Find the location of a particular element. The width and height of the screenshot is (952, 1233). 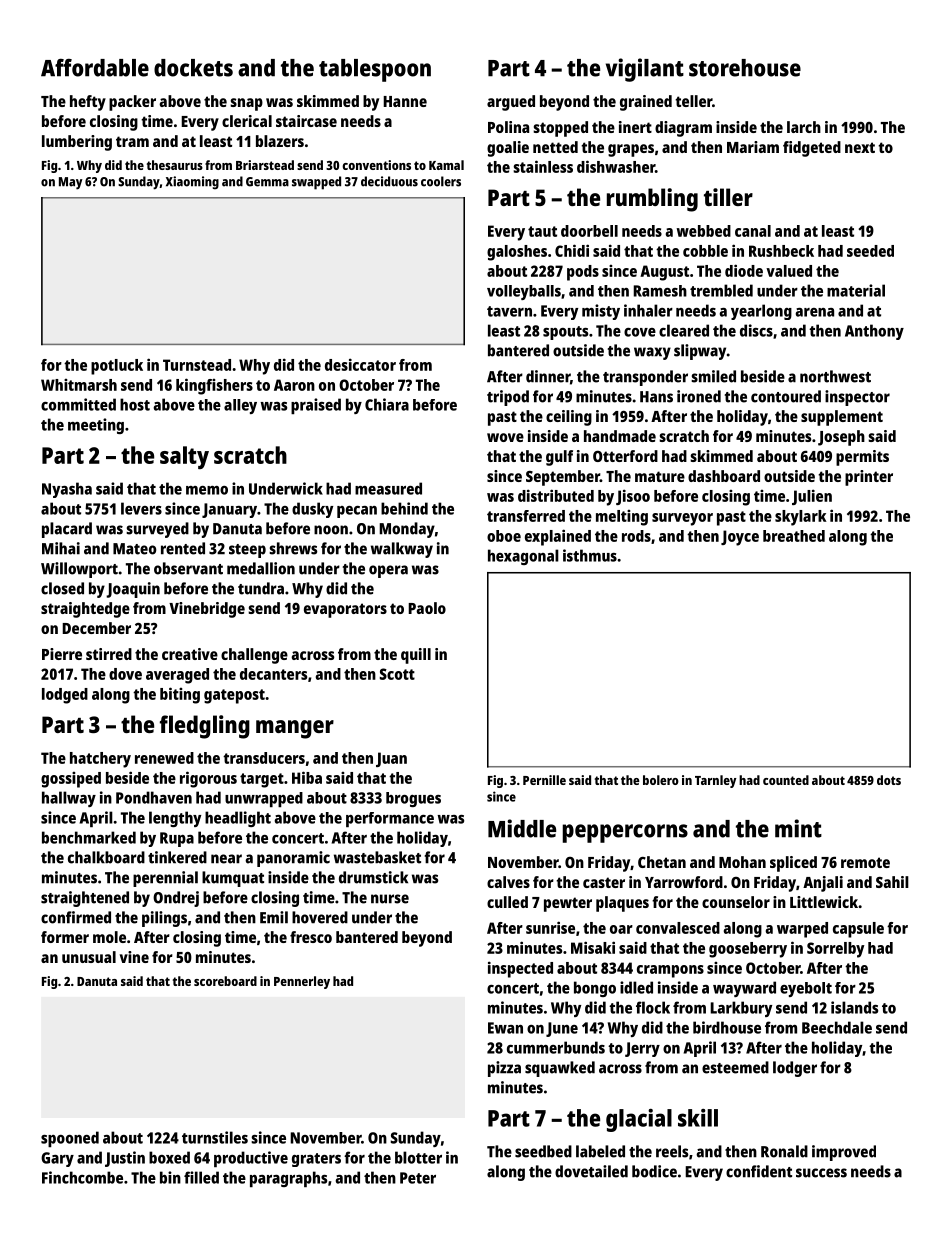

wastebasket is located at coordinates (377, 857).
